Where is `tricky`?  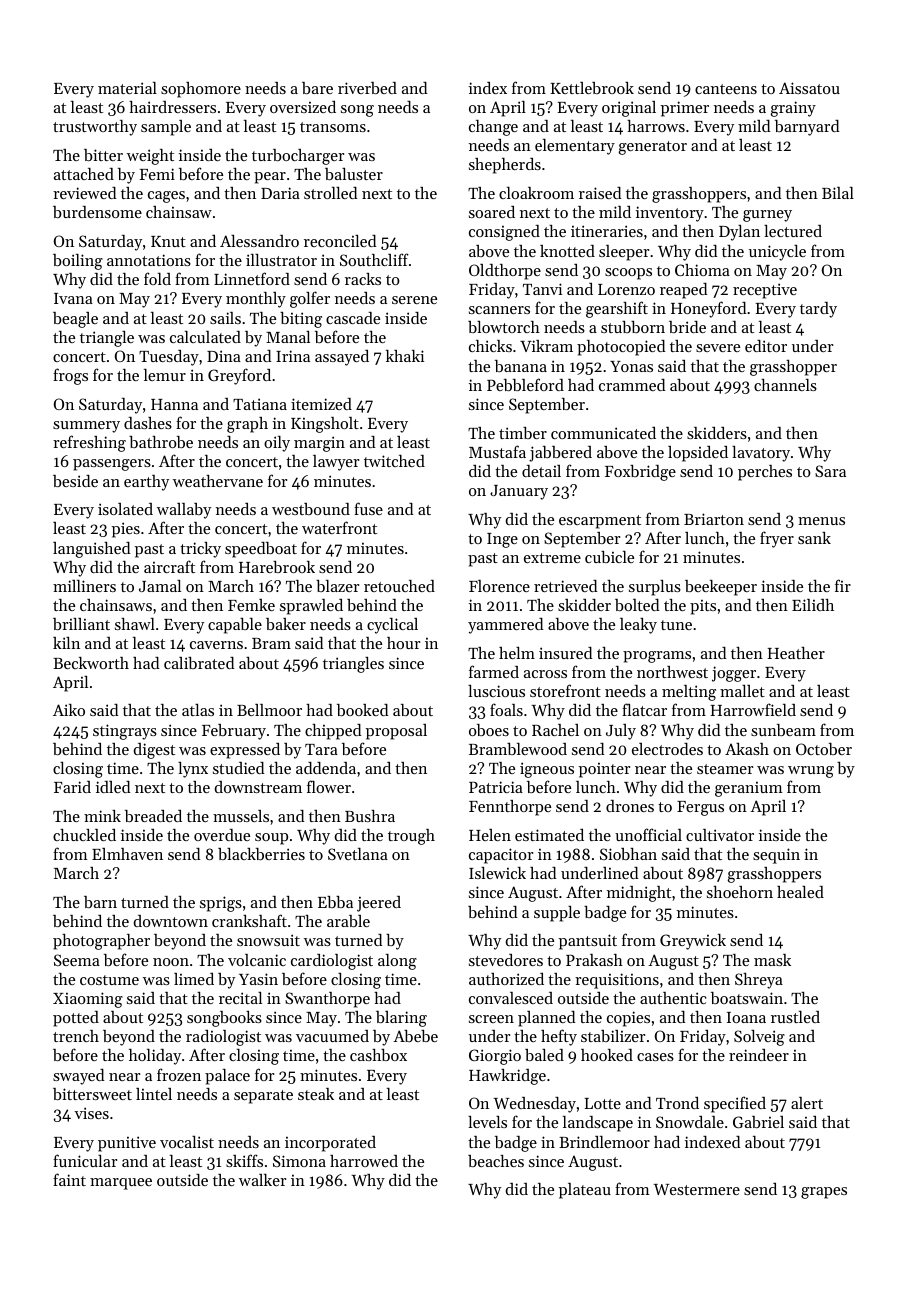 tricky is located at coordinates (200, 550).
